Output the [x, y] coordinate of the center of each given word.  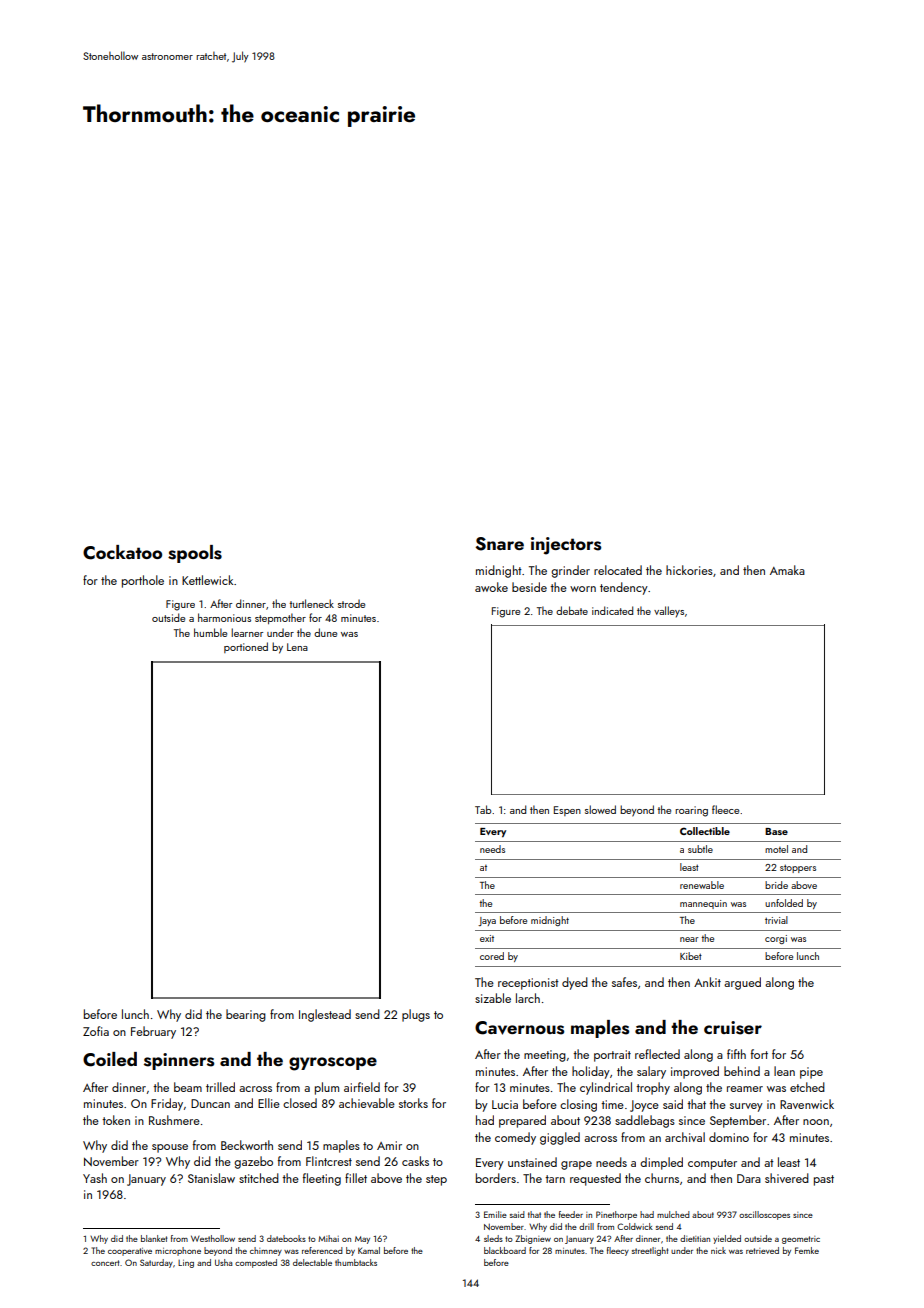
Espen [567, 811]
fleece [725, 809]
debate [572, 610]
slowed [600, 809]
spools [195, 554]
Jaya [487, 921]
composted [256, 1263]
